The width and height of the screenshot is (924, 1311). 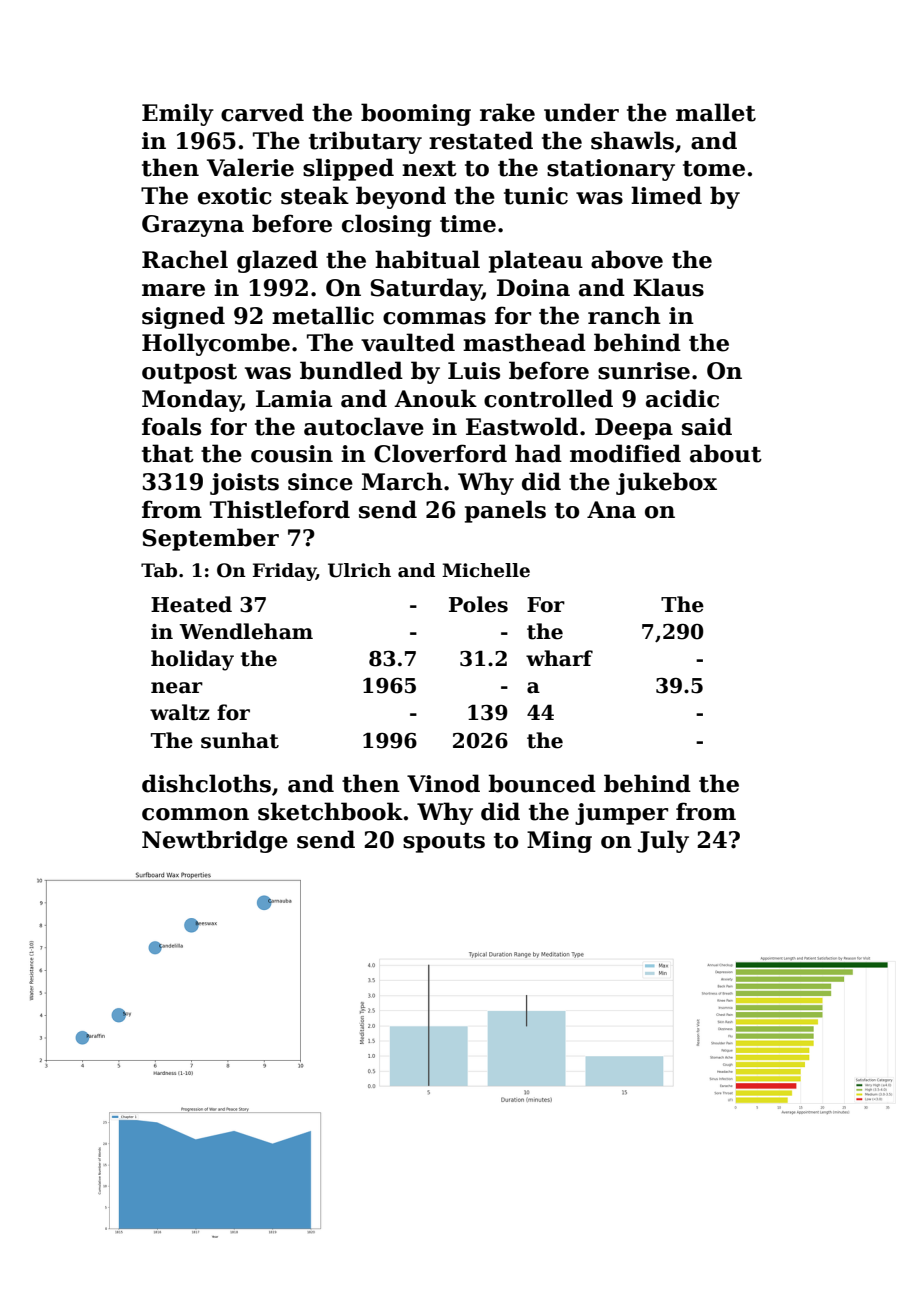 I want to click on dishcloths, so click(x=206, y=783).
